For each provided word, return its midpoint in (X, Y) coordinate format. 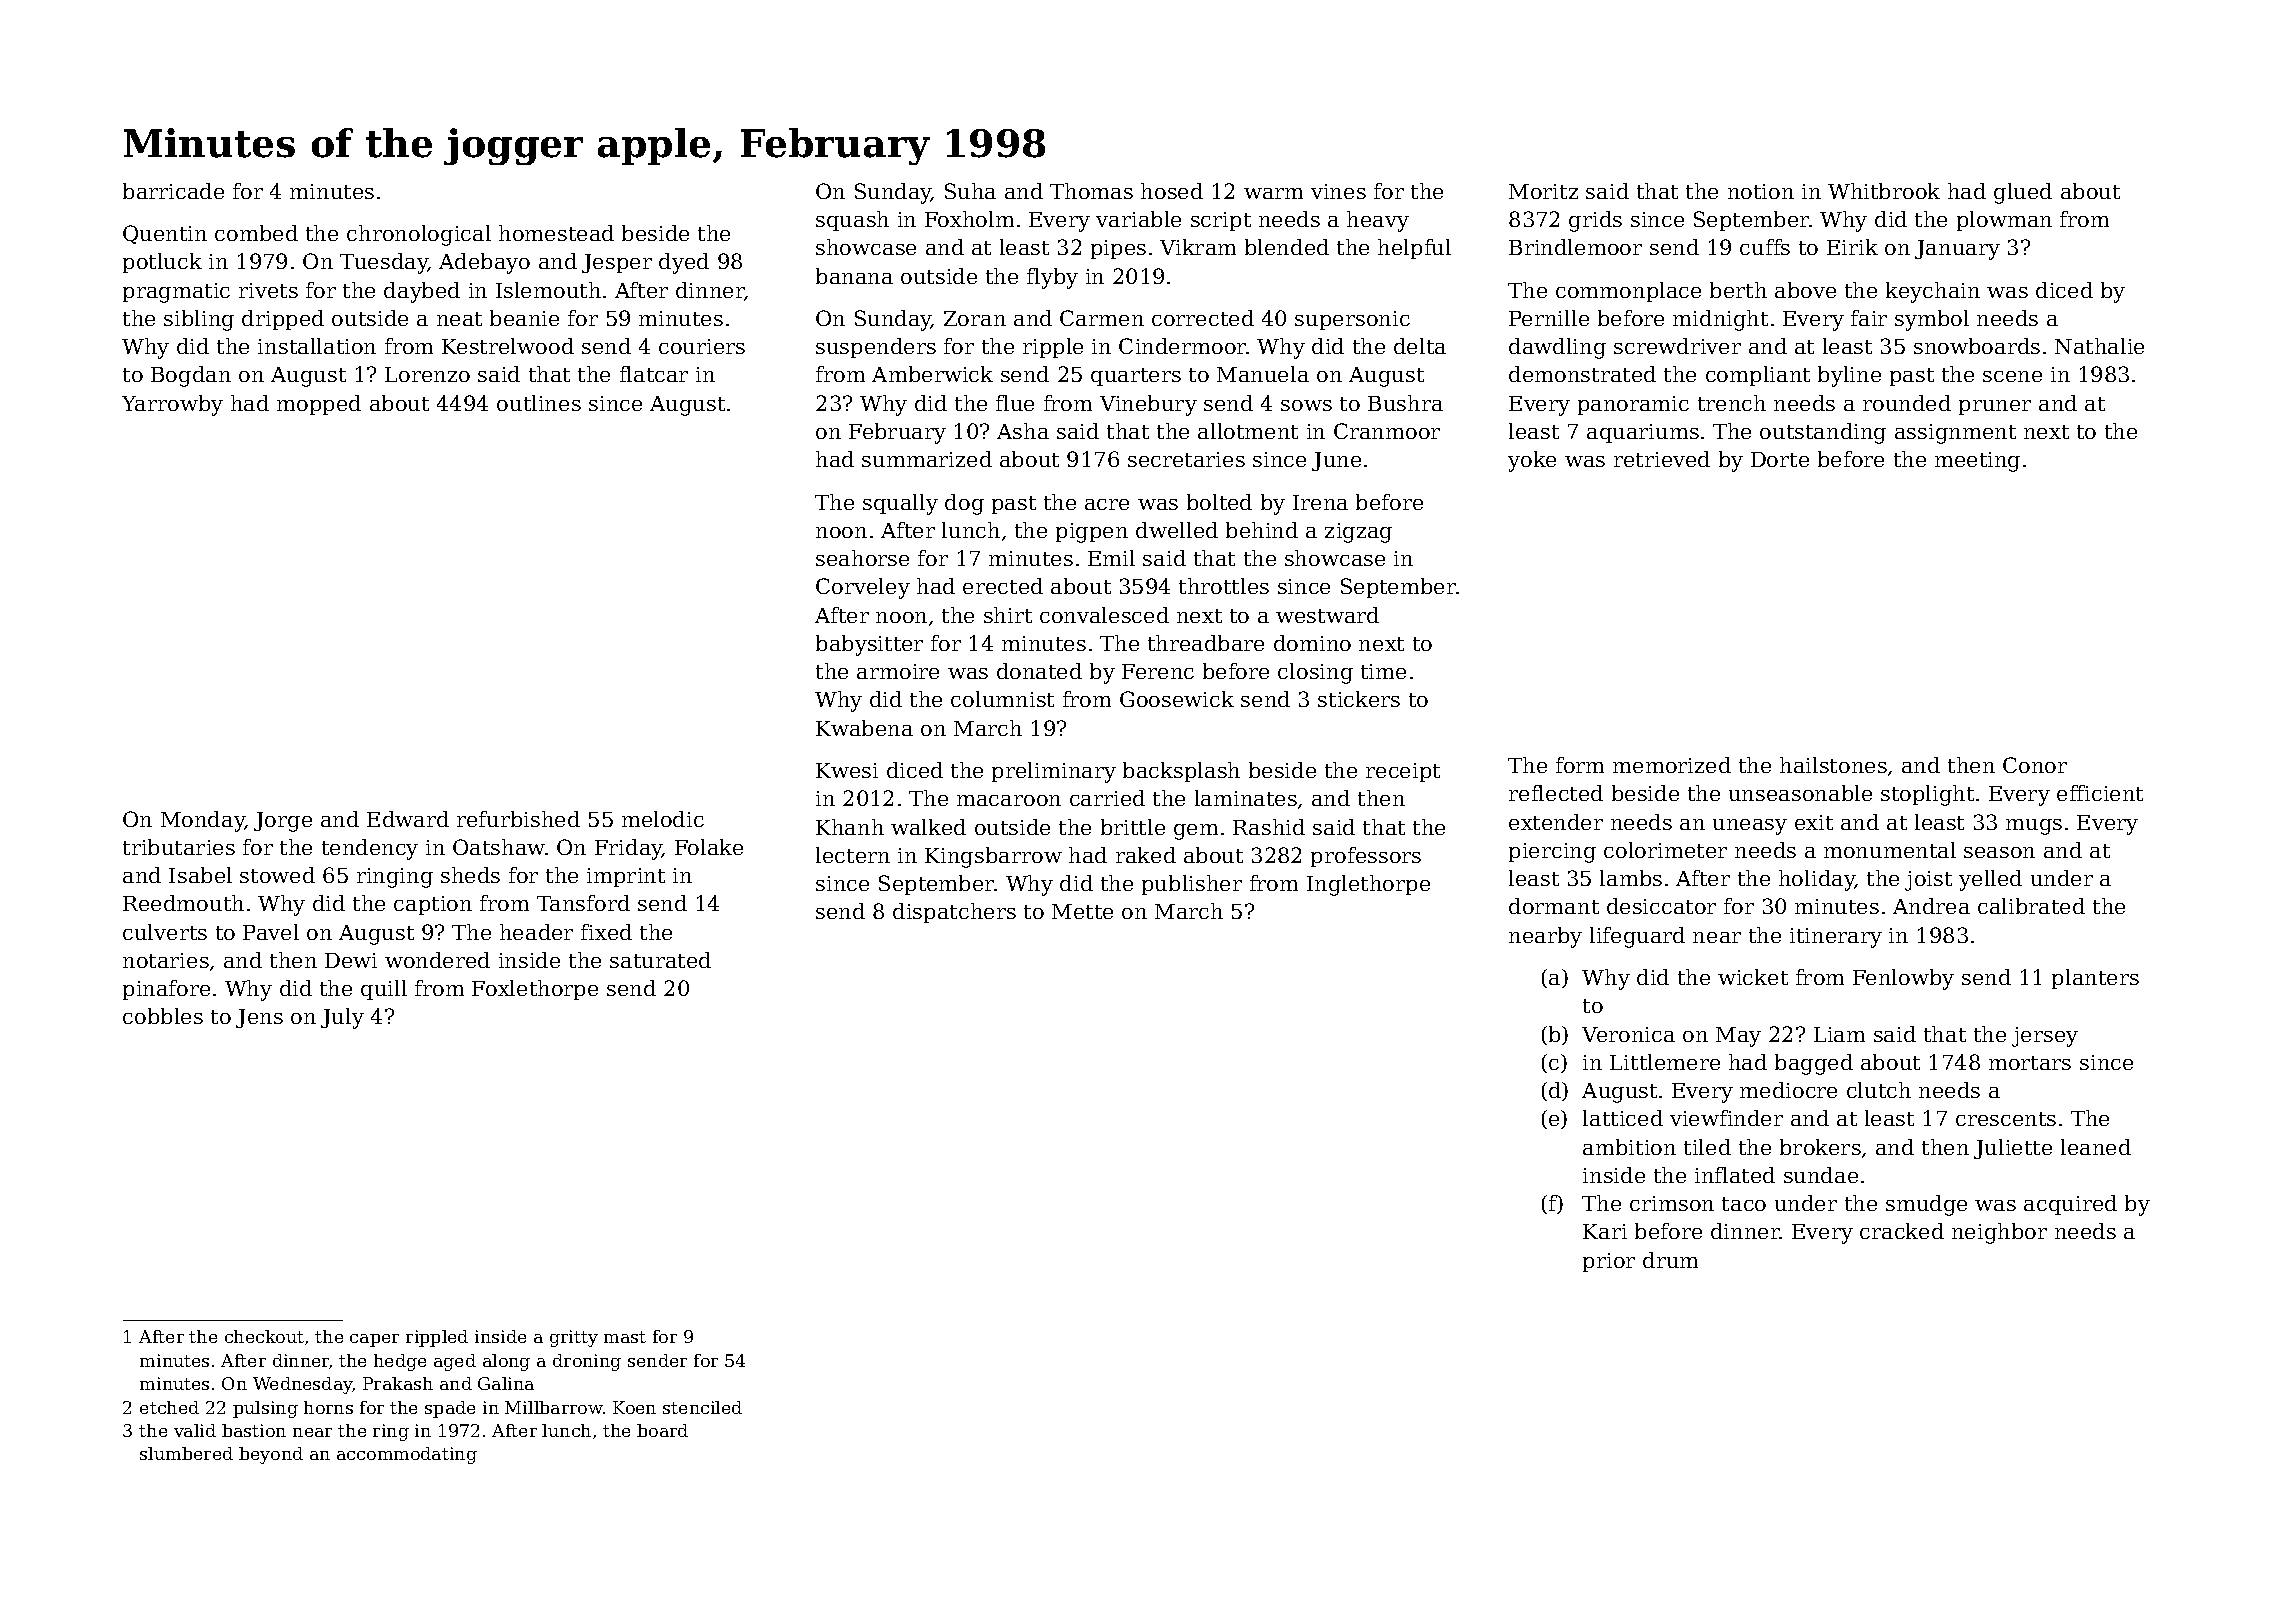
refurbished (518, 819)
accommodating (407, 1455)
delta (1420, 346)
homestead (556, 233)
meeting (1977, 462)
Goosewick (1177, 699)
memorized (1672, 765)
